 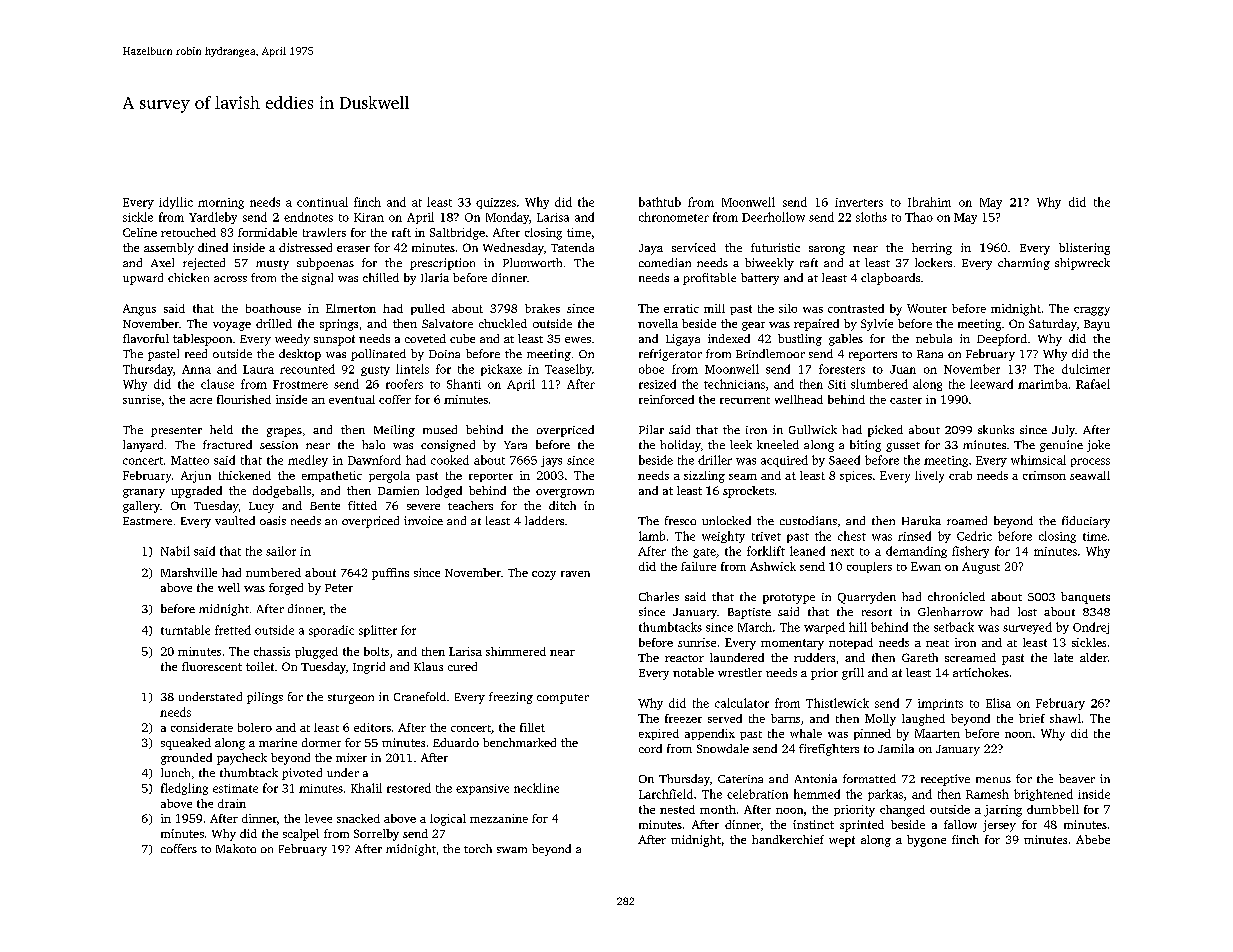 What do you see at coordinates (1093, 839) in the screenshot?
I see `Abebe` at bounding box center [1093, 839].
